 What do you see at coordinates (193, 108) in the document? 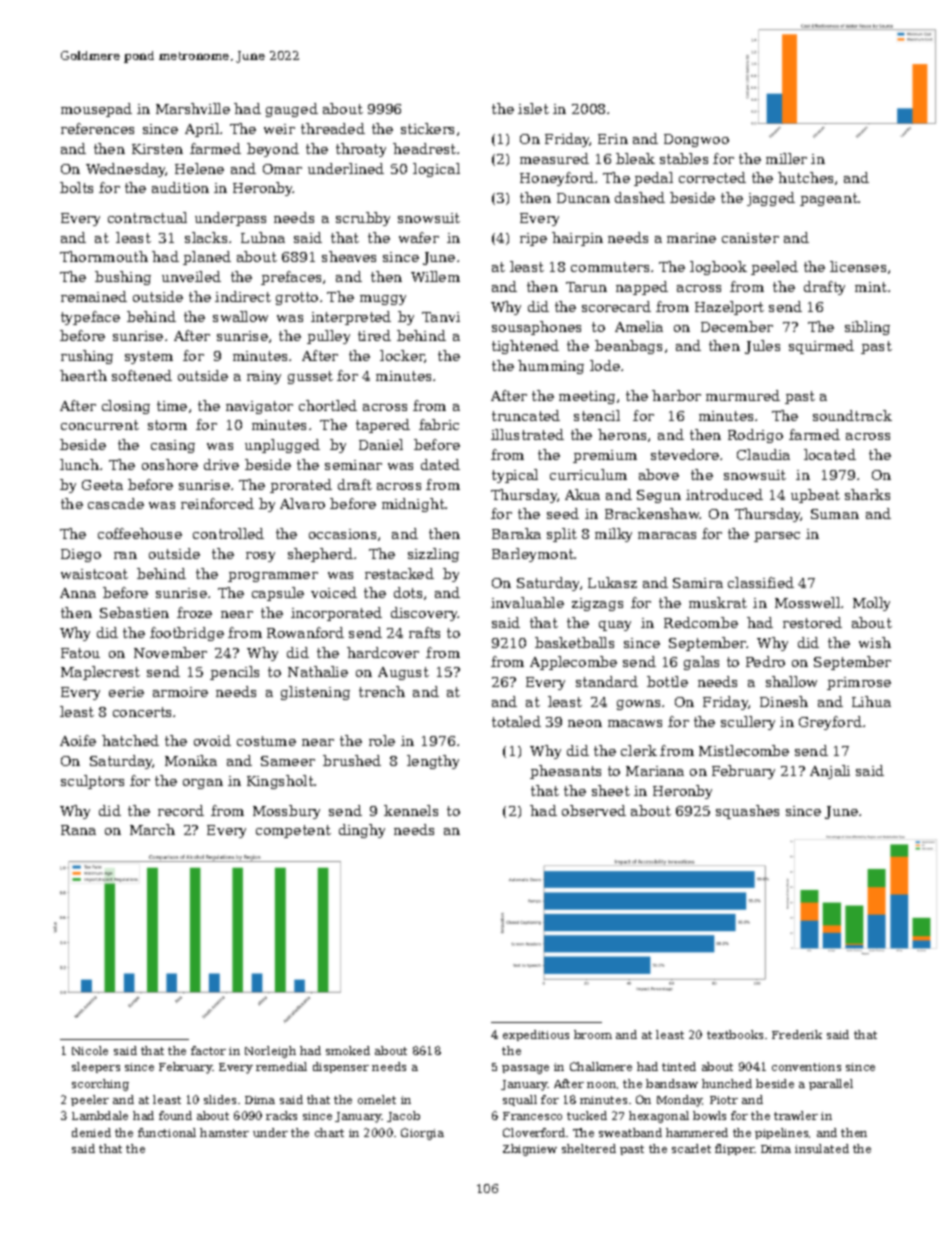
I see `Marshville` at bounding box center [193, 108].
